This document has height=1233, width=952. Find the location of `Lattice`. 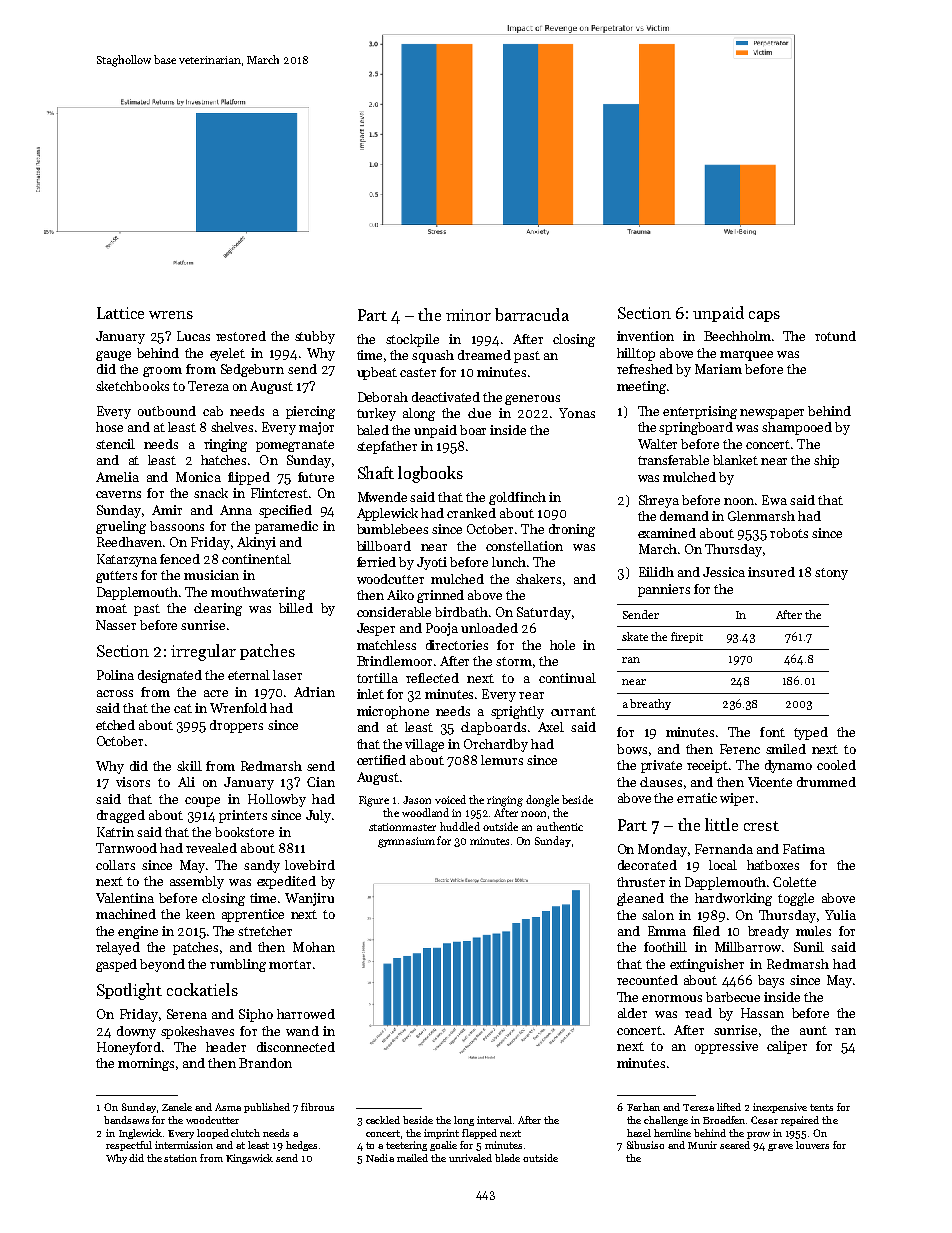

Lattice is located at coordinates (120, 313).
